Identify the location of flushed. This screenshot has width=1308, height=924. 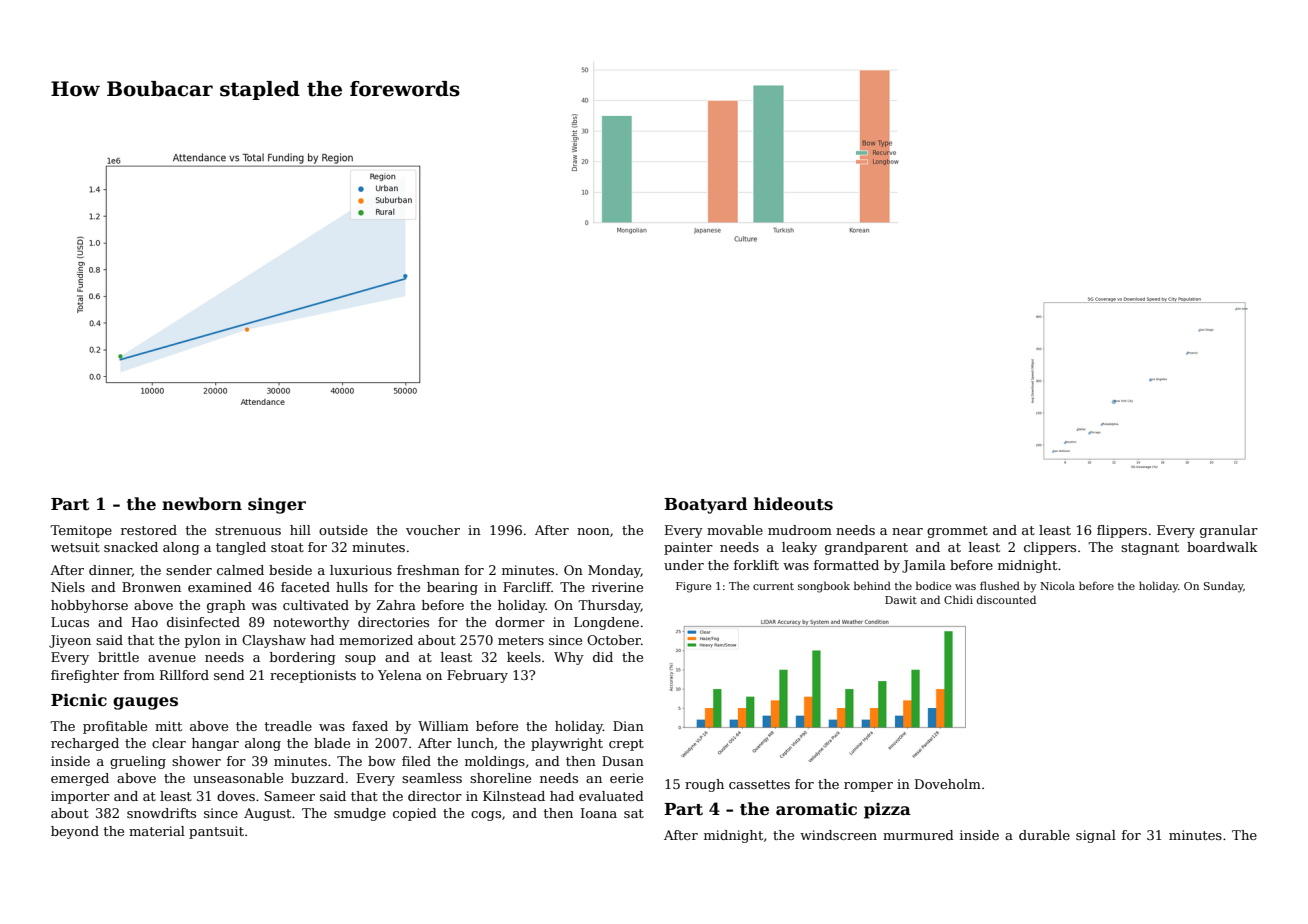
(1000, 585).
